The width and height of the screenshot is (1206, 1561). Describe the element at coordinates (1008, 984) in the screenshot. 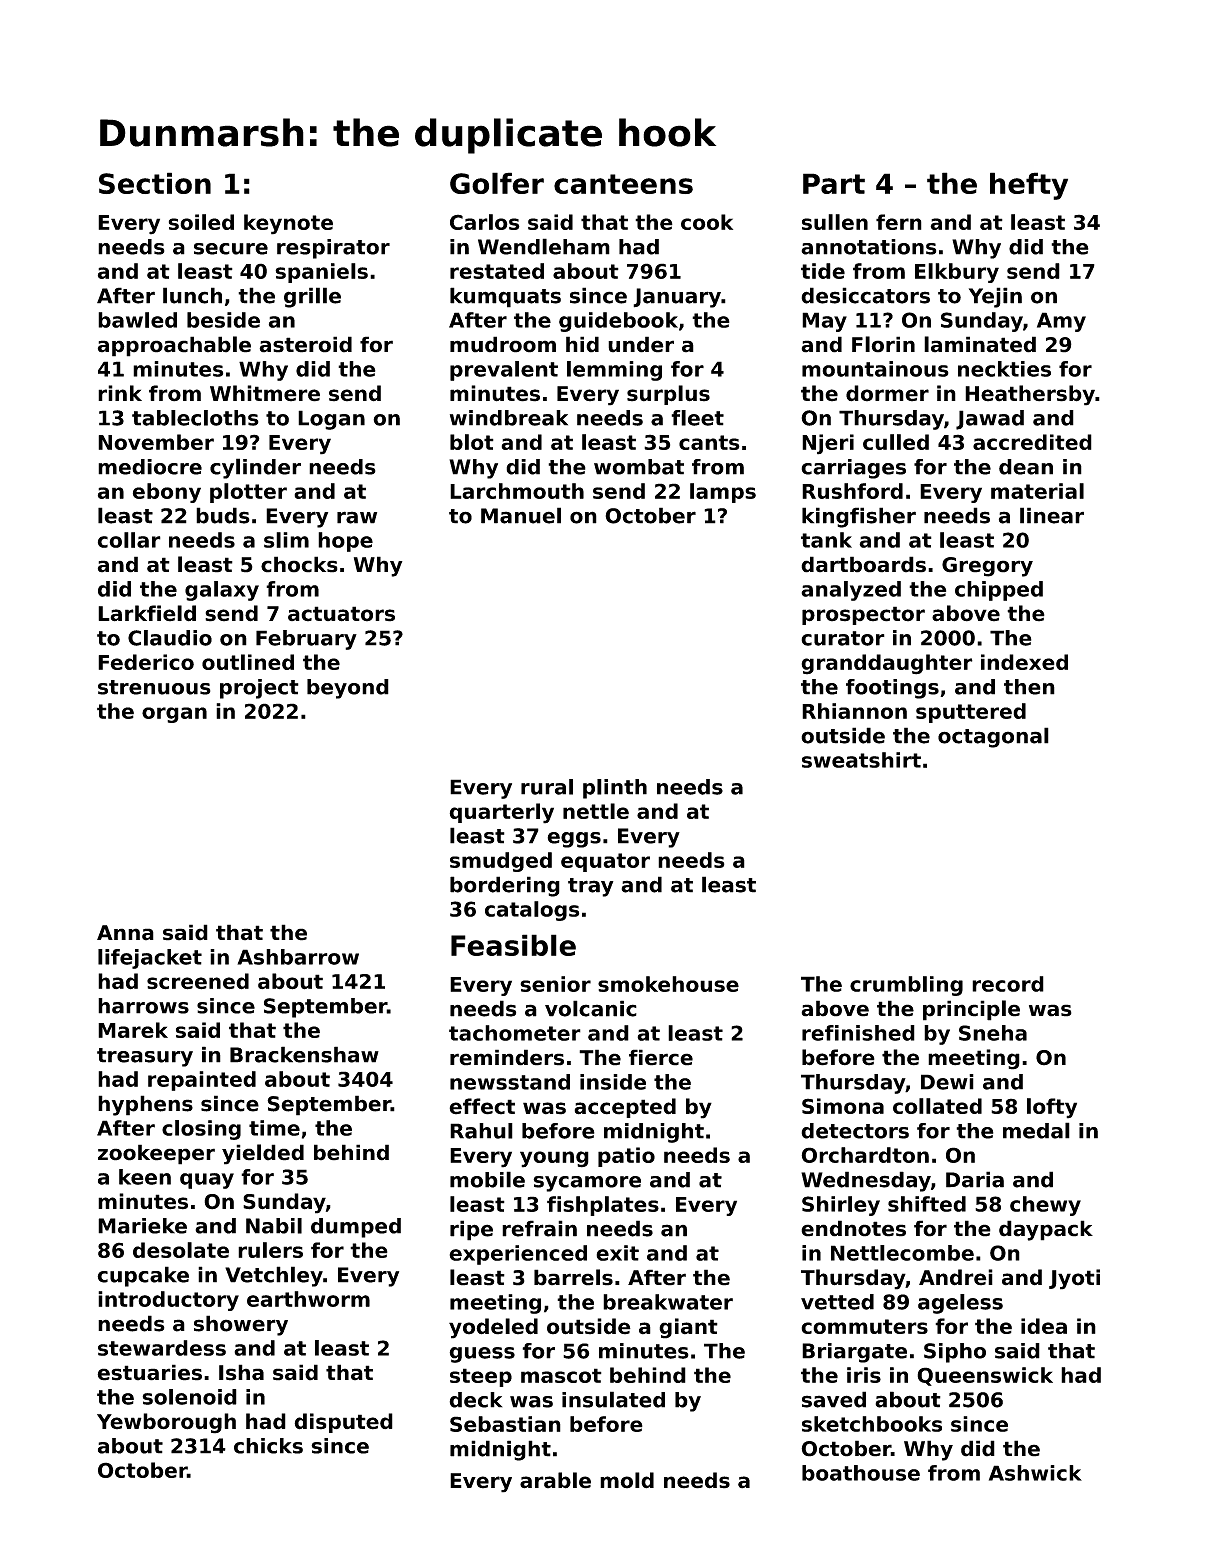

I see `record` at that location.
